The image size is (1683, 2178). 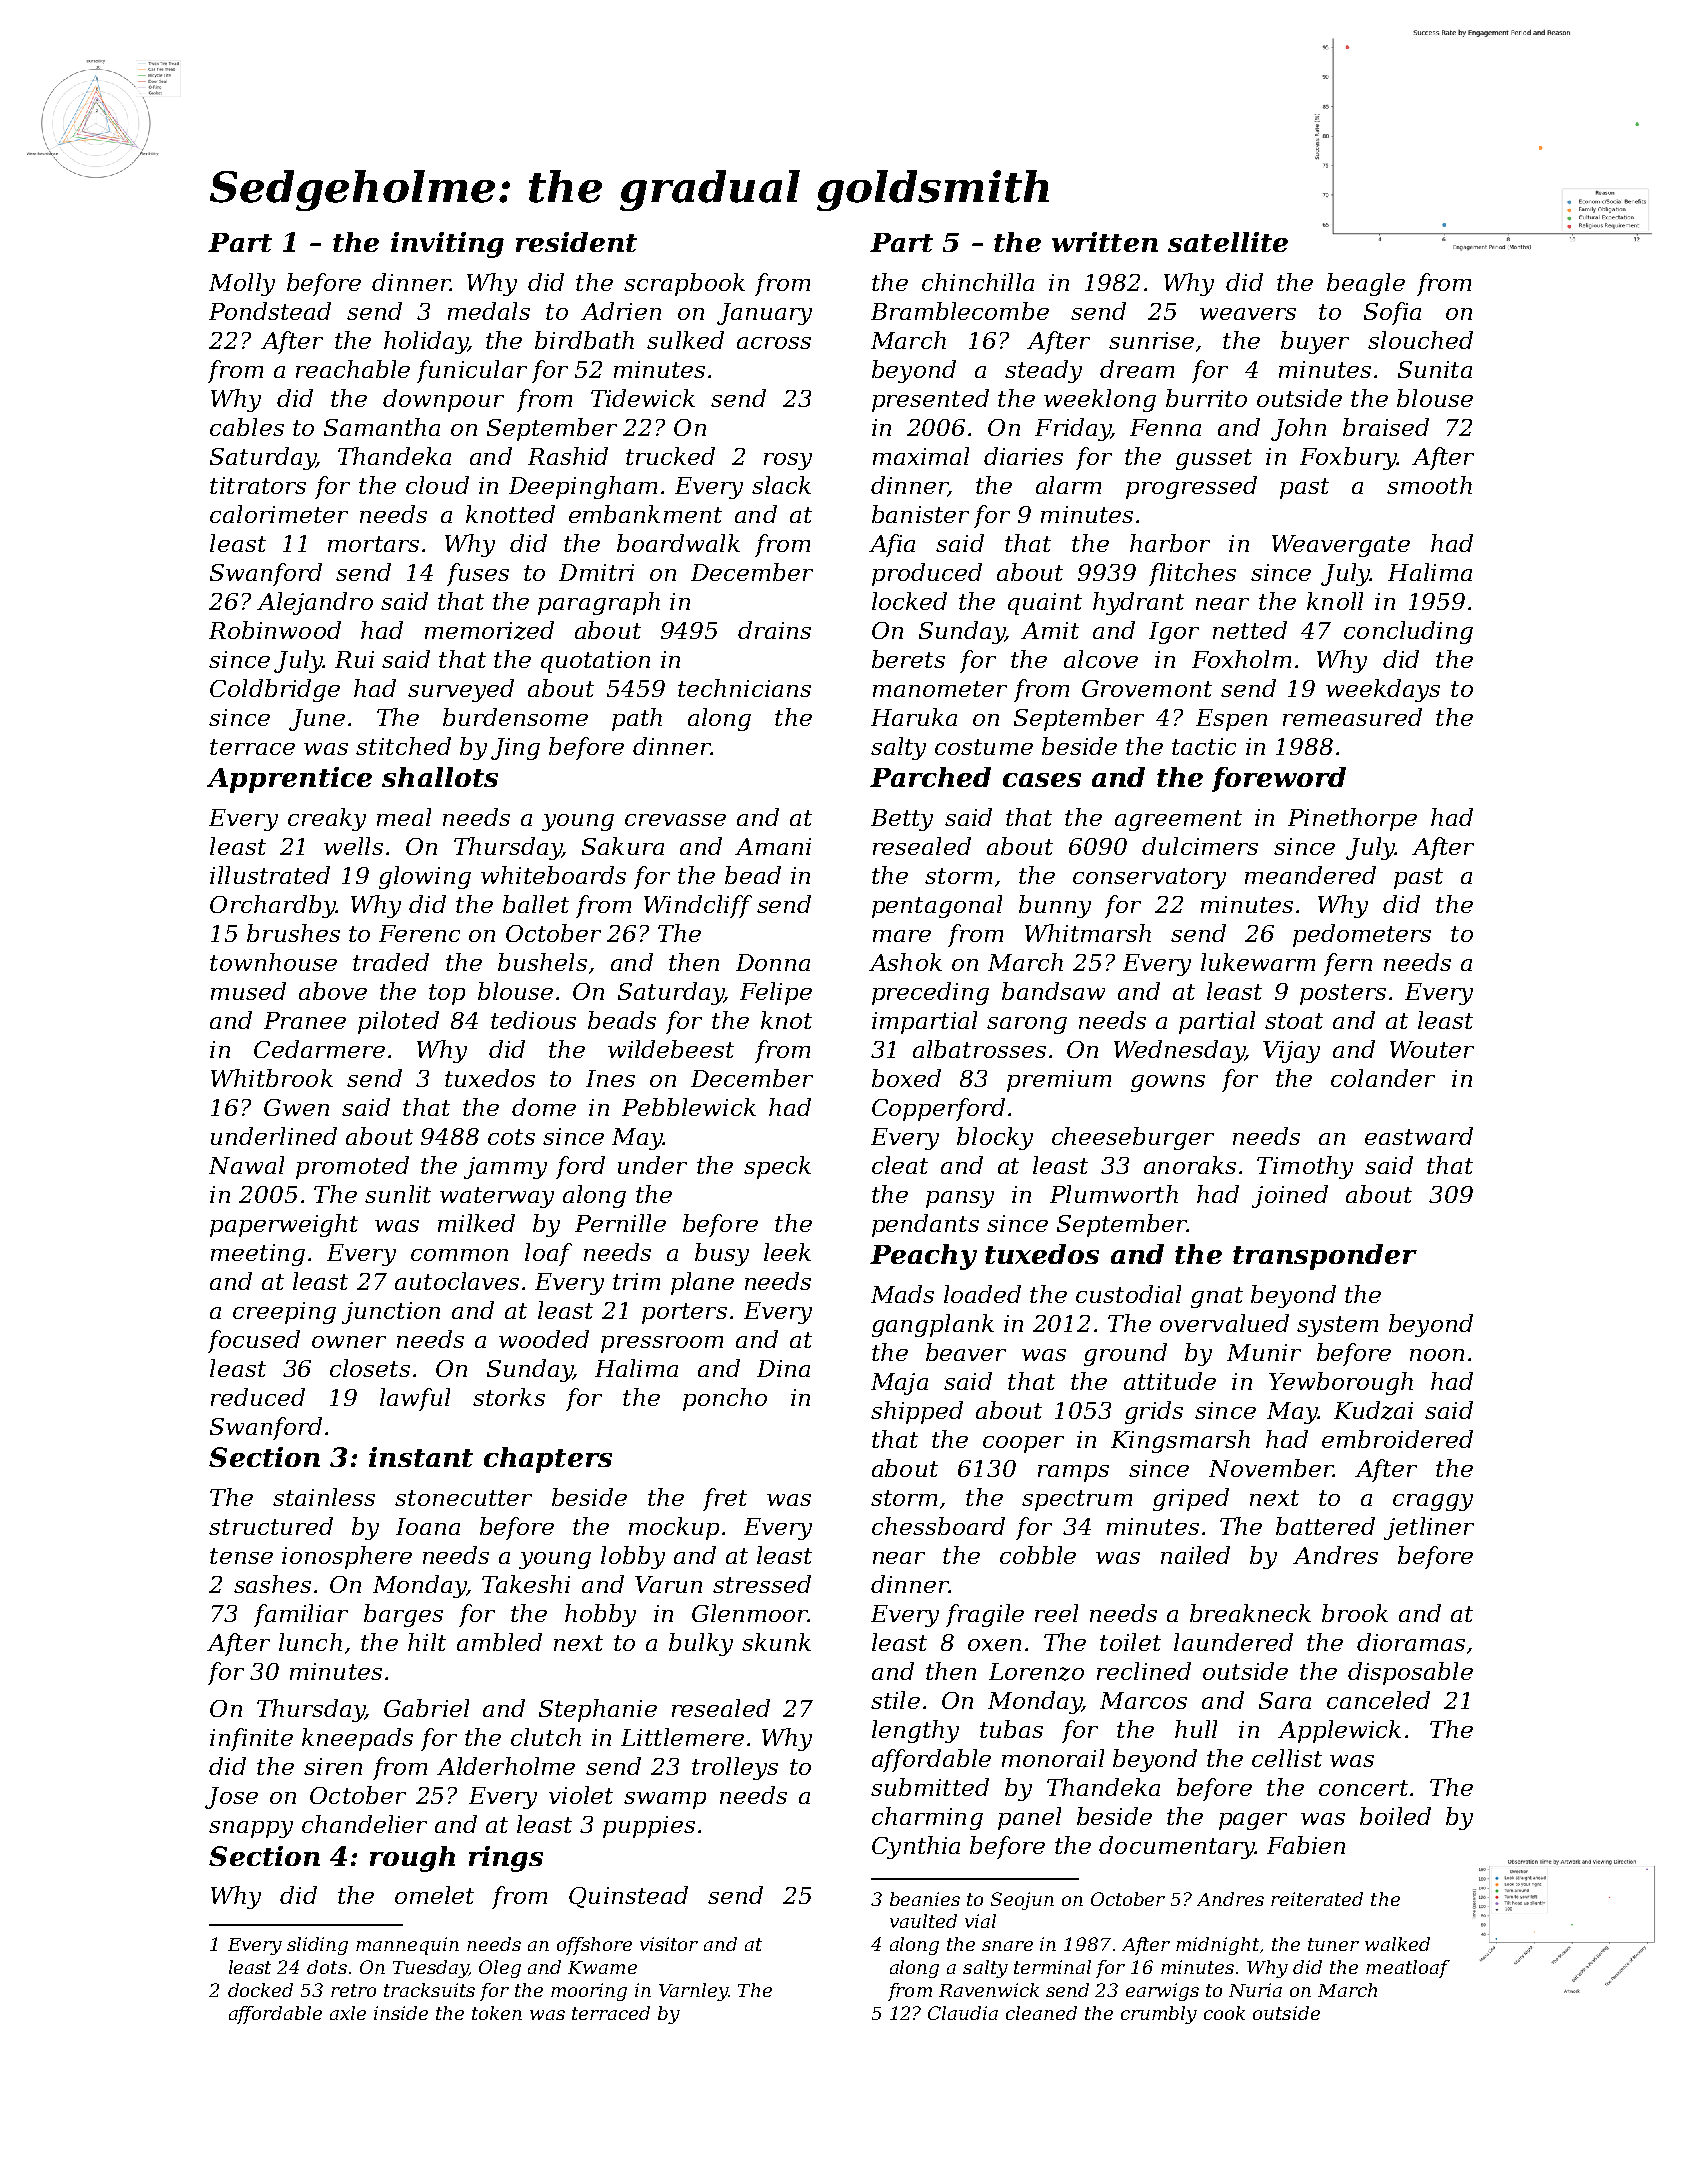 I want to click on fuses, so click(x=478, y=574).
